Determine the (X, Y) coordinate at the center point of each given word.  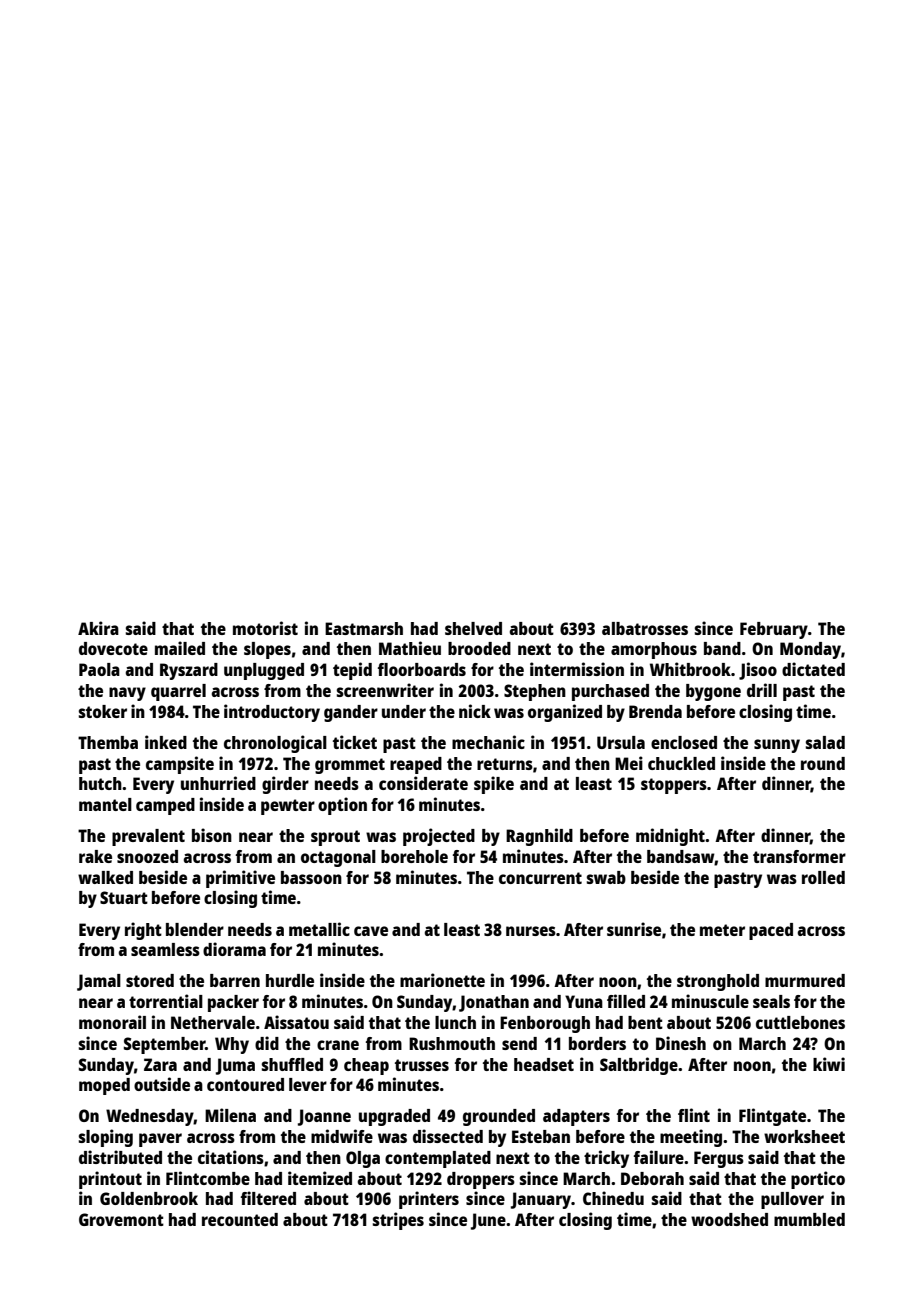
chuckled (681, 763)
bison (212, 835)
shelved (473, 628)
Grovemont (121, 1219)
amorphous (654, 650)
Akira (98, 628)
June (488, 1221)
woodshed (729, 1219)
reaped (416, 765)
